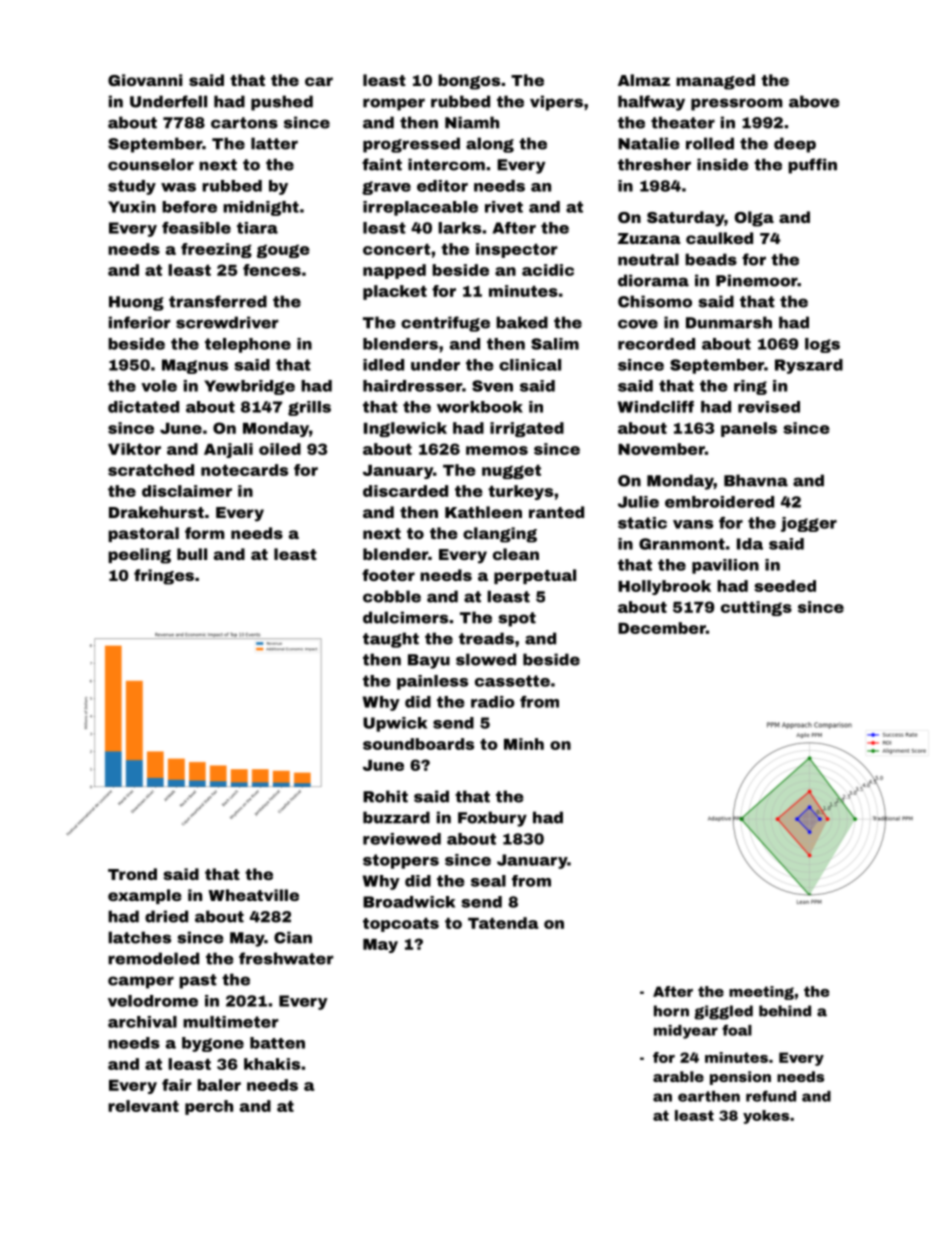 This document has height=1233, width=952. Describe the element at coordinates (145, 80) in the document. I see `Giovanni` at that location.
